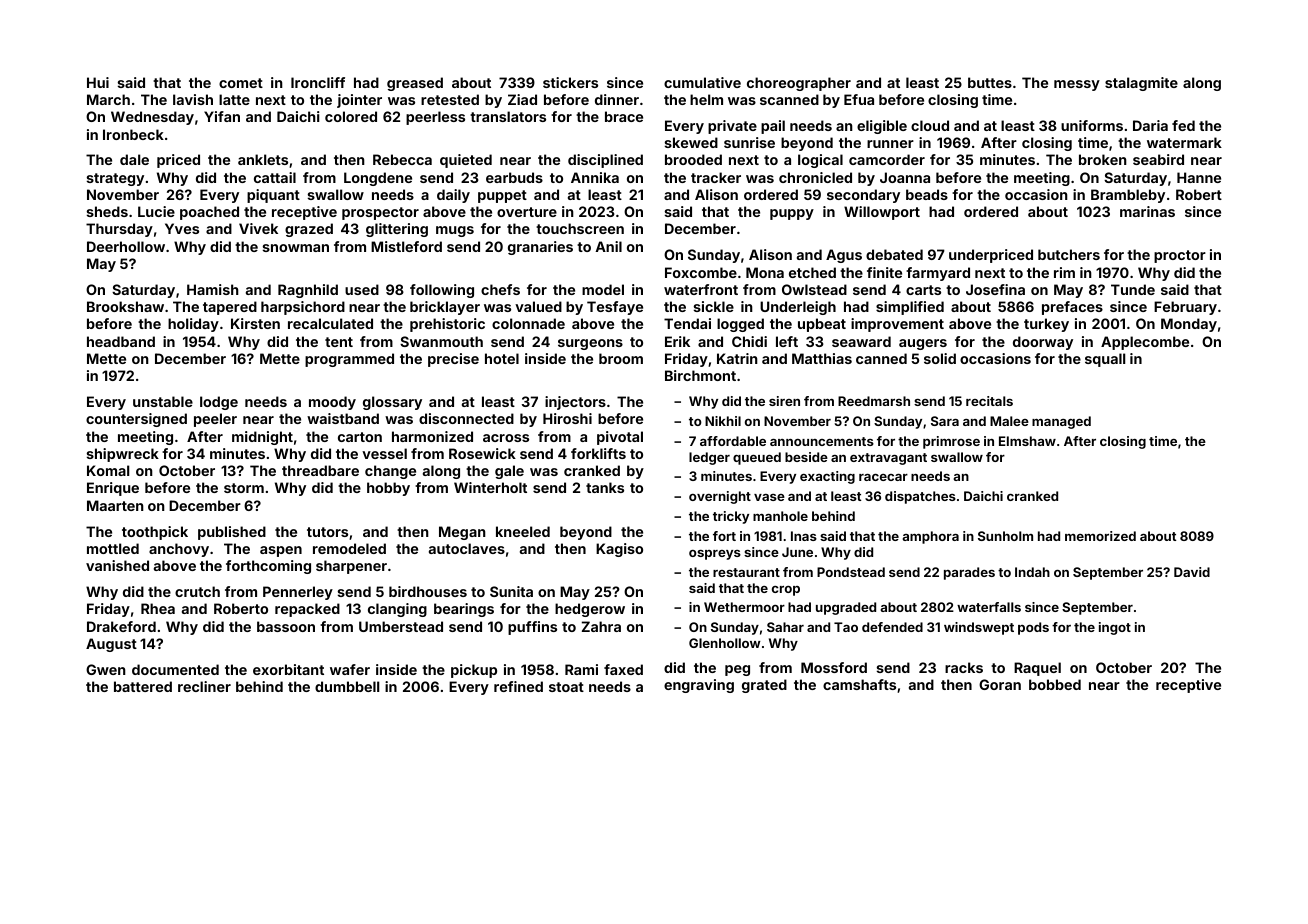 This screenshot has width=1308, height=924. Describe the element at coordinates (1145, 343) in the screenshot. I see `Applecombe` at that location.
